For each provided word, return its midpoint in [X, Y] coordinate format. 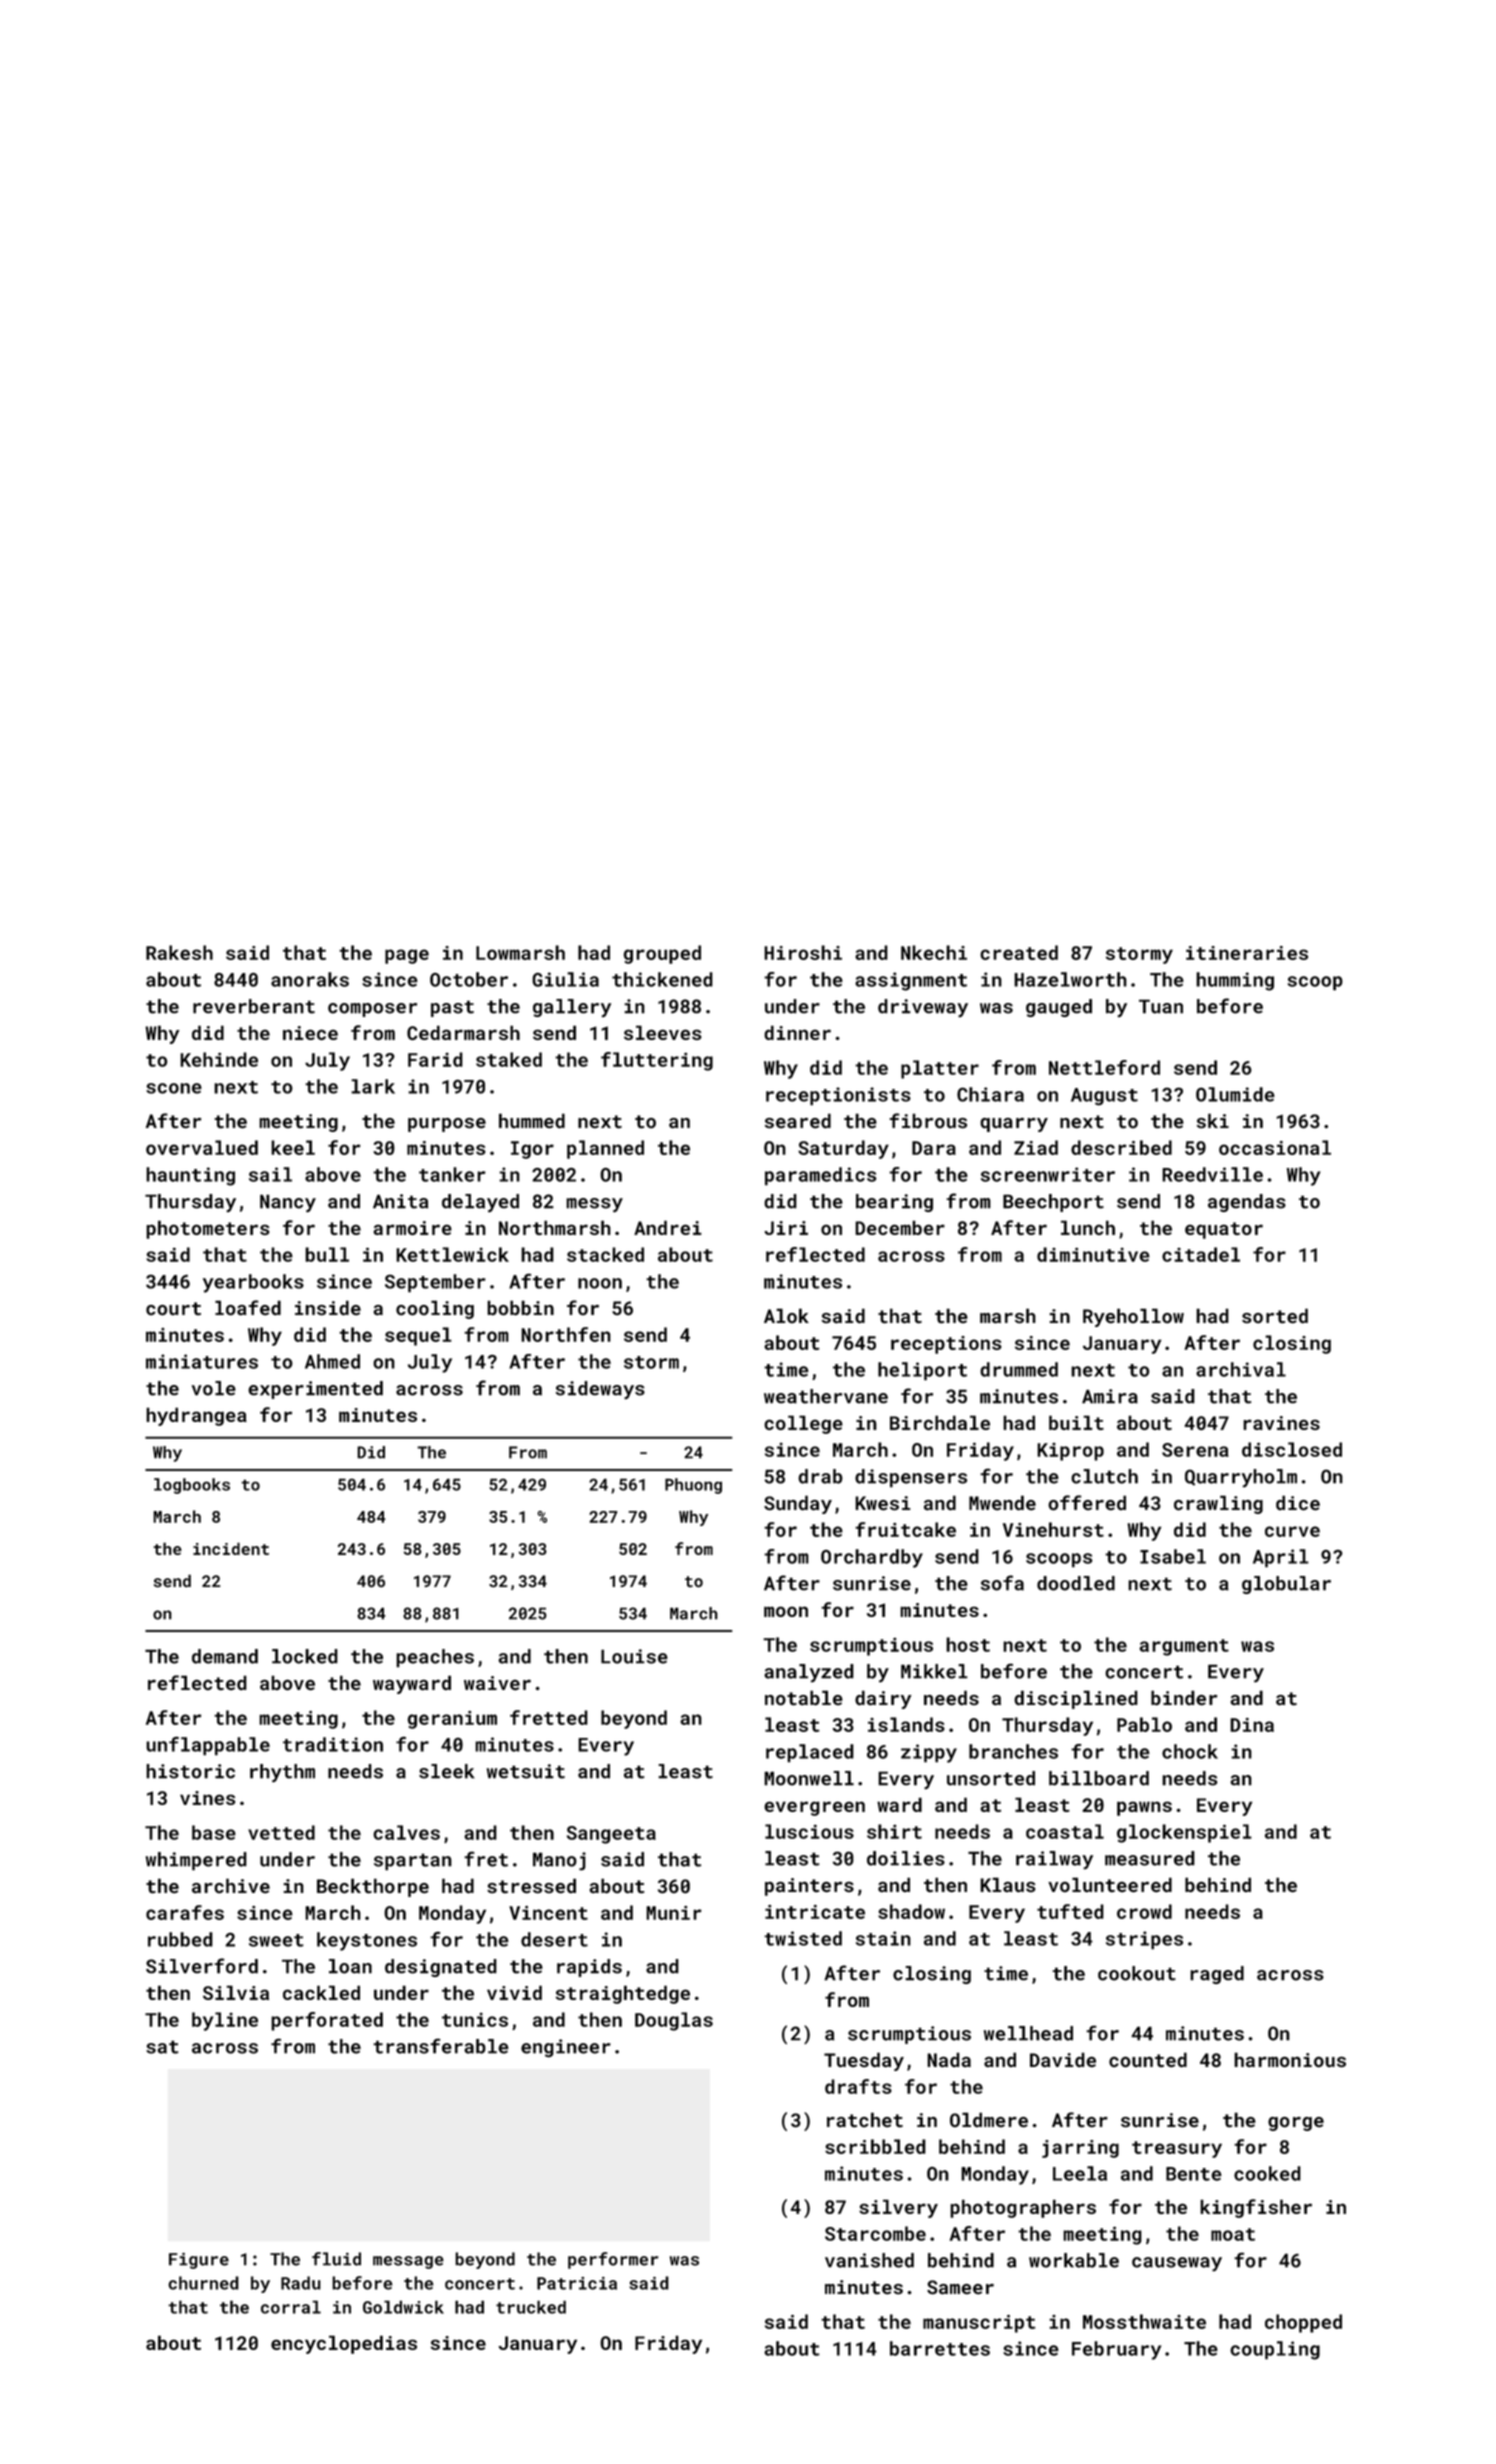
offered [1087, 1502]
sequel [418, 1336]
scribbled [875, 2146]
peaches [435, 1658]
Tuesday [864, 2061]
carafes [185, 1912]
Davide [1063, 2060]
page [407, 956]
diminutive [1093, 1254]
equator [1224, 1230]
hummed [532, 1121]
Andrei [668, 1227]
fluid [336, 2259]
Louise [634, 1656]
